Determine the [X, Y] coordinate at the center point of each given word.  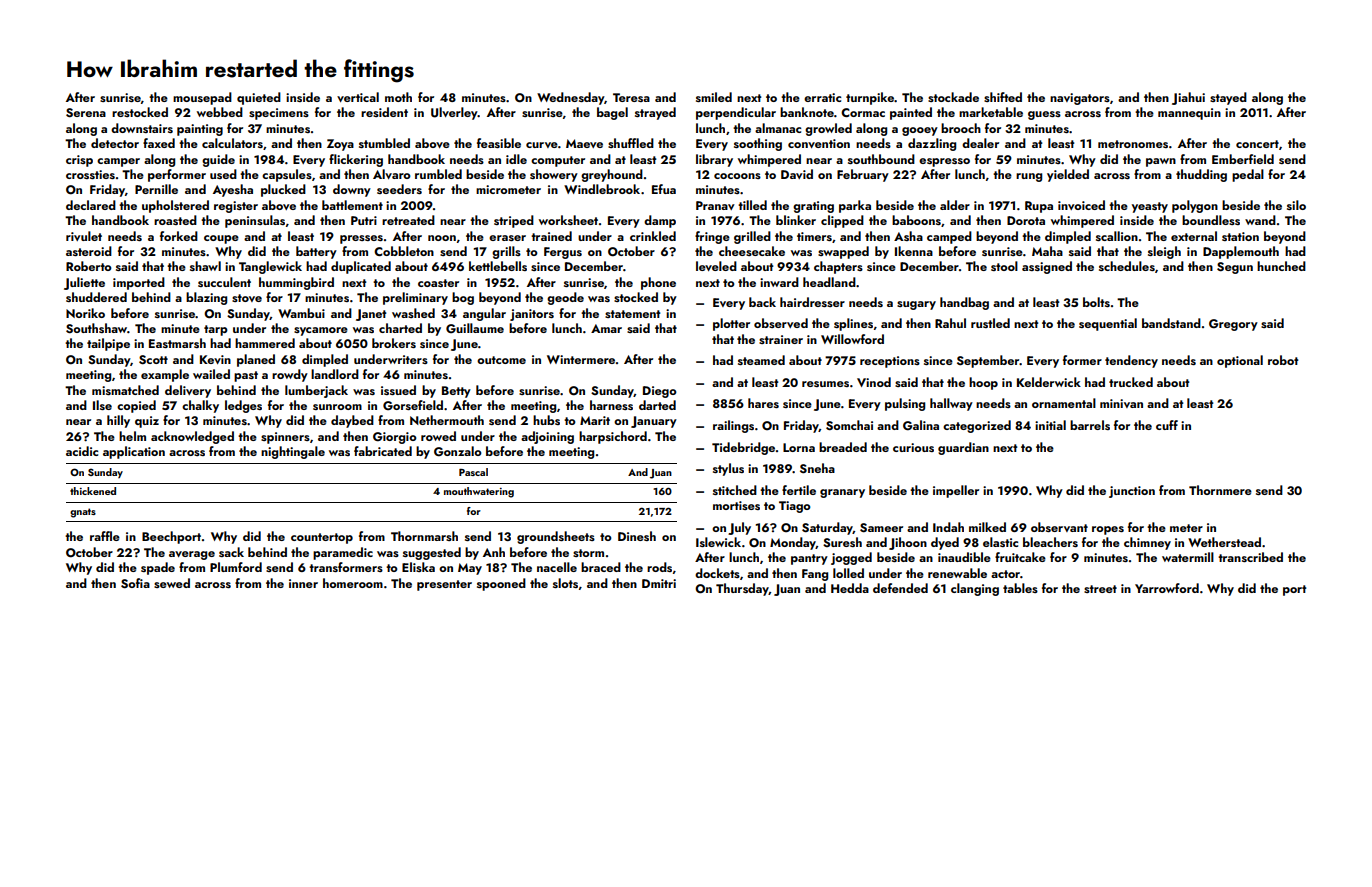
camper [118, 162]
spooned [501, 584]
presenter [444, 585]
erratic [822, 97]
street [1100, 589]
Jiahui [1188, 98]
